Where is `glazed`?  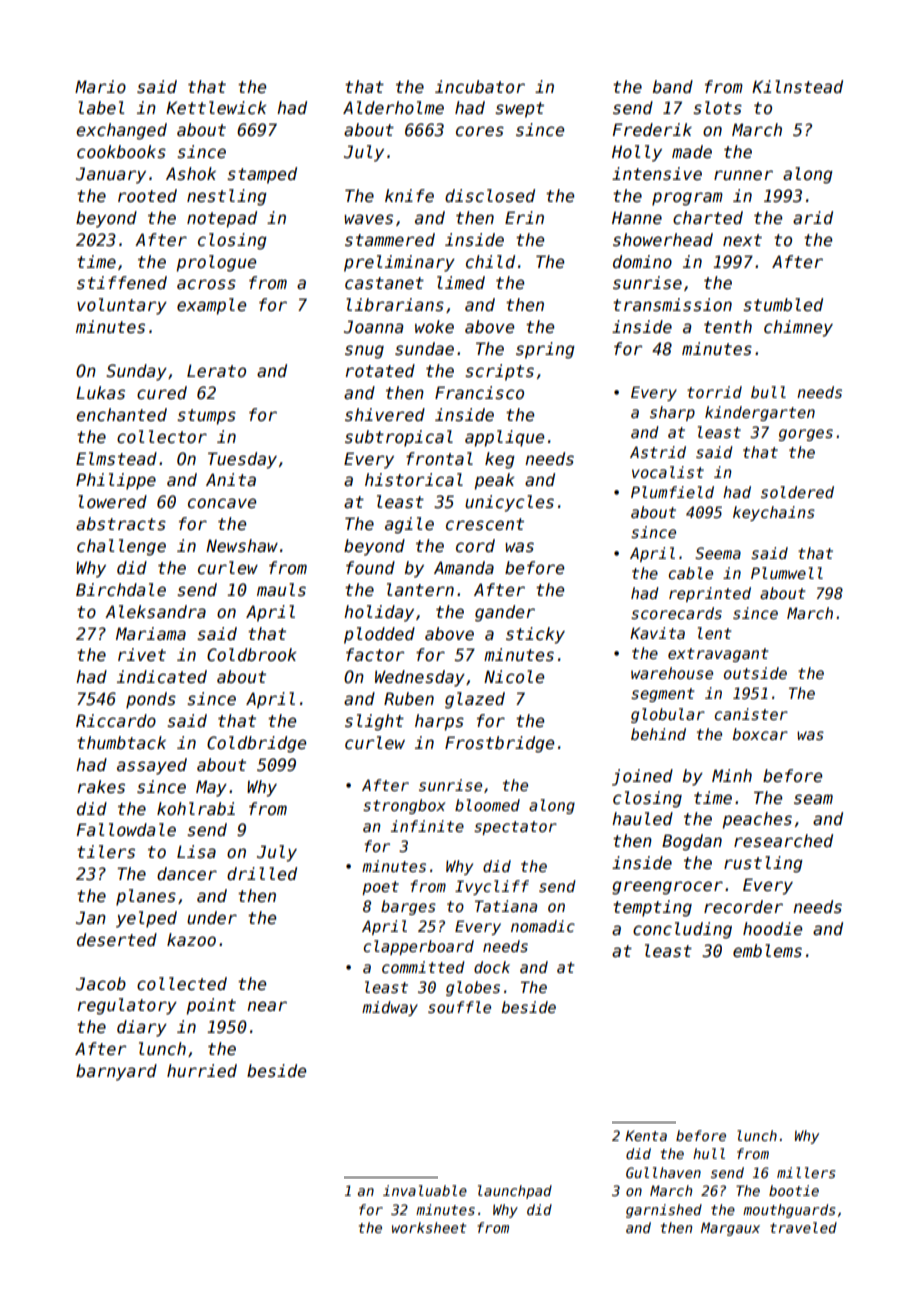
glazed is located at coordinates (475, 700).
